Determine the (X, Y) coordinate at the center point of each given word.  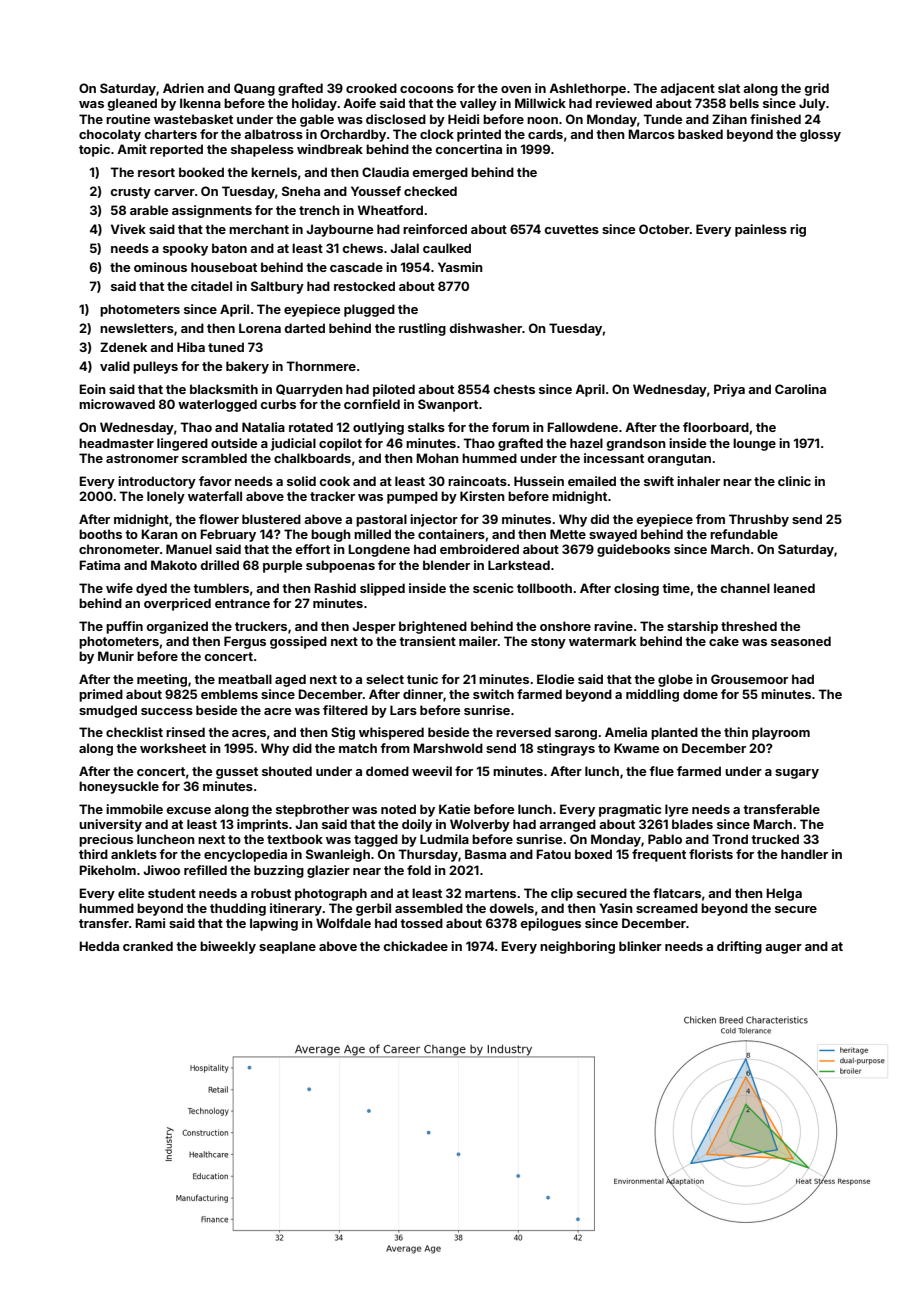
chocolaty (110, 135)
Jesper (374, 627)
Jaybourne (339, 230)
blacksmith (224, 389)
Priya (729, 390)
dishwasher (485, 328)
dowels (511, 908)
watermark (602, 641)
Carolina (800, 389)
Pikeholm (107, 870)
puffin (124, 627)
